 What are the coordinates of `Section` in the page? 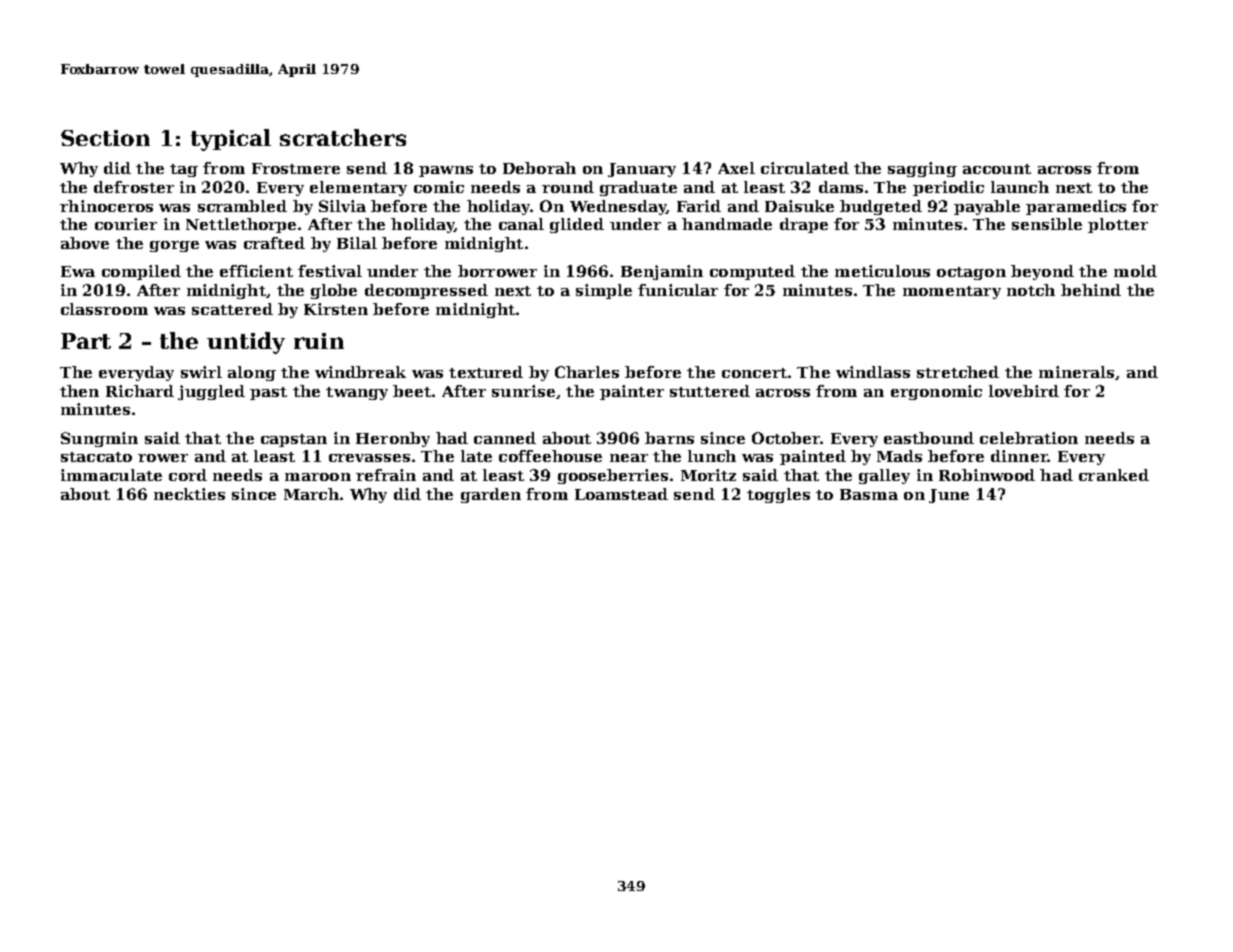 It's located at (105, 138).
